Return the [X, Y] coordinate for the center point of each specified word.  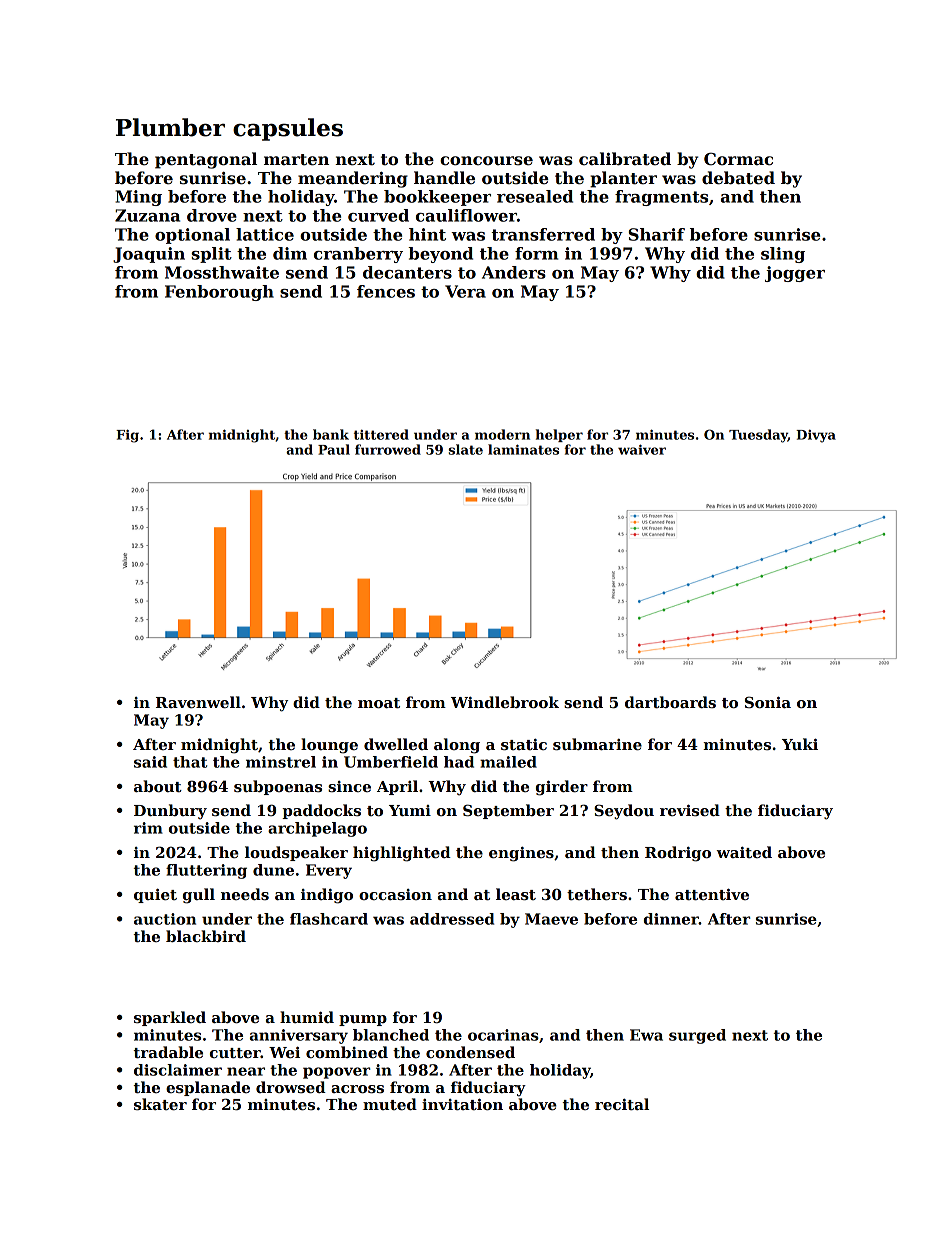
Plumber [170, 127]
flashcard [329, 919]
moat [379, 703]
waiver [642, 449]
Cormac [738, 159]
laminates [523, 449]
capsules [288, 129]
